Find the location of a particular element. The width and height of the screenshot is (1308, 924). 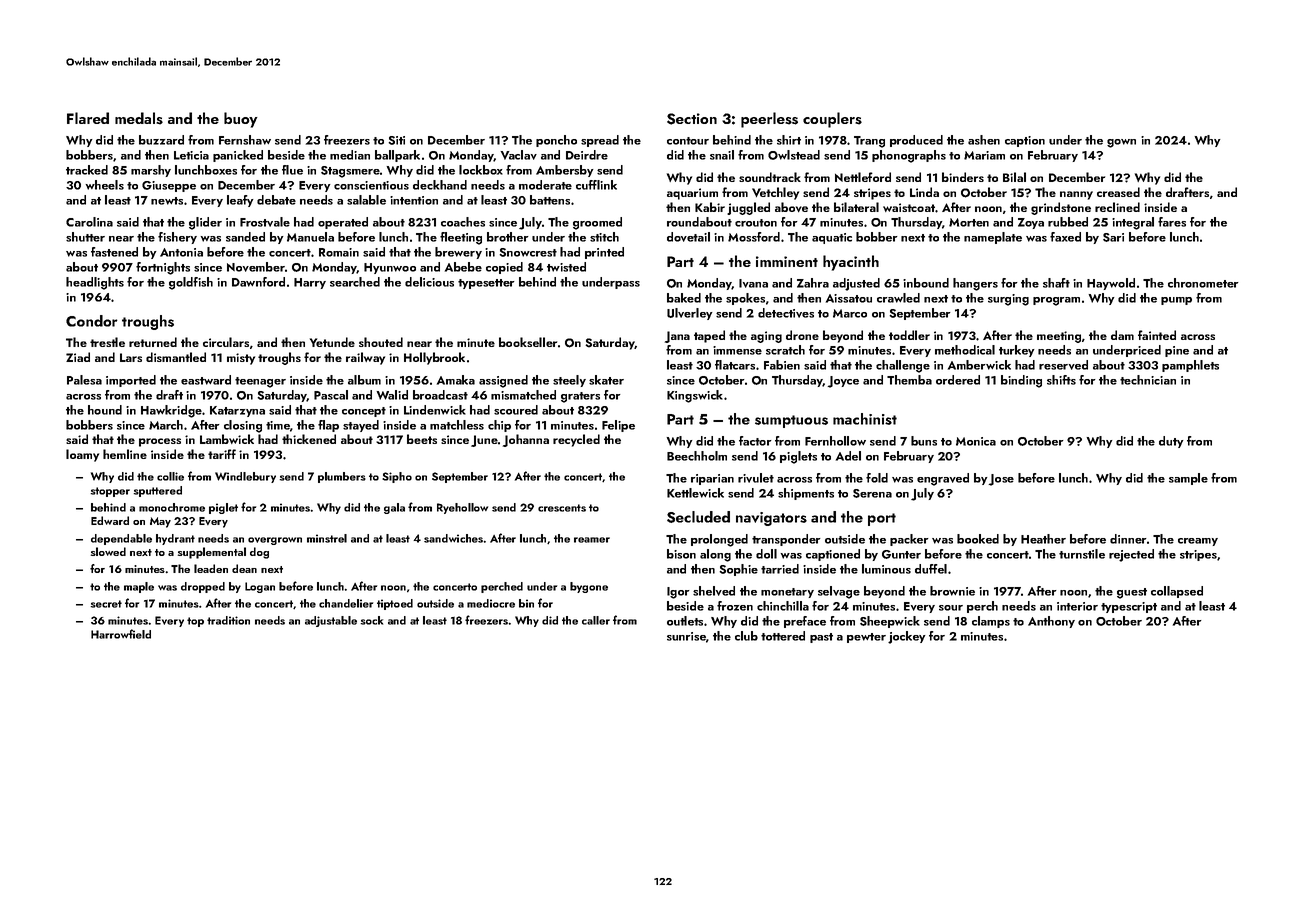

peerless is located at coordinates (769, 120).
